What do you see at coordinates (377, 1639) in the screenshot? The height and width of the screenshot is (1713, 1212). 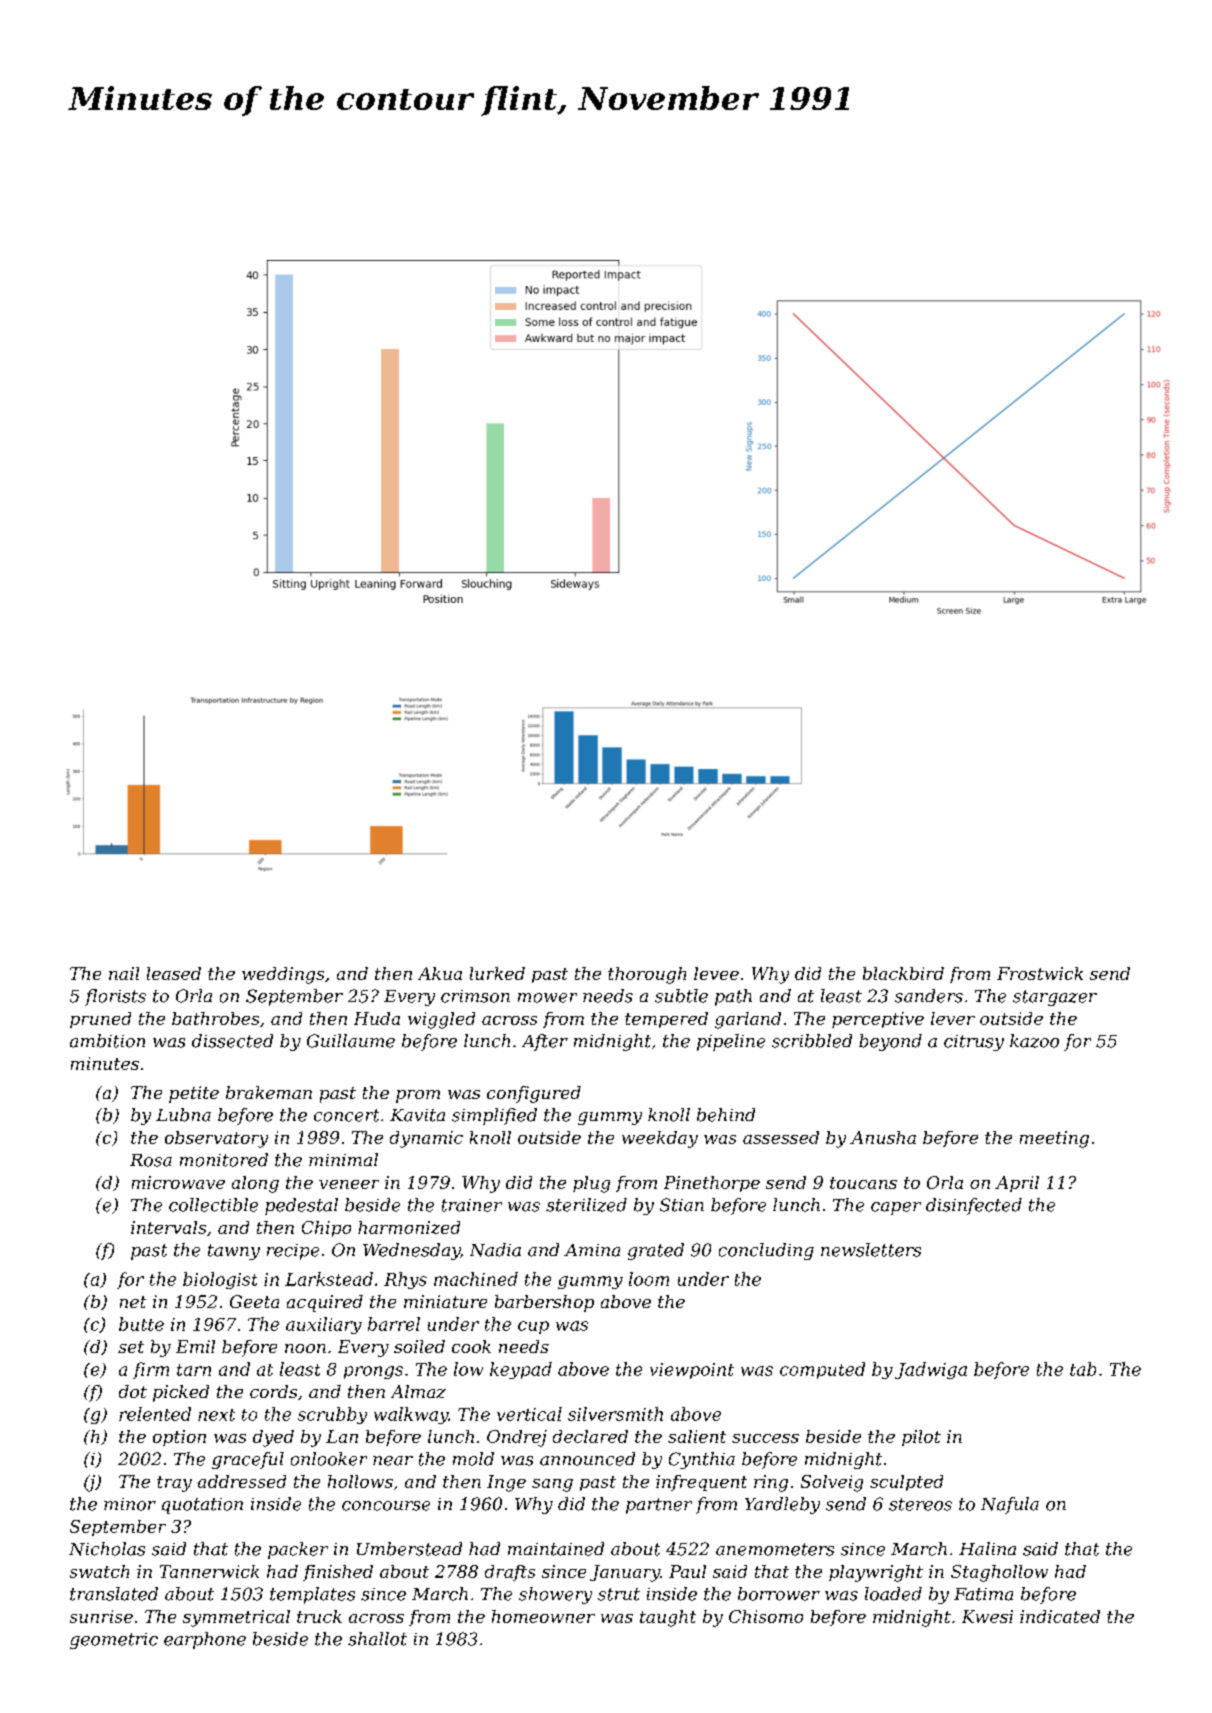 I see `shallot` at bounding box center [377, 1639].
